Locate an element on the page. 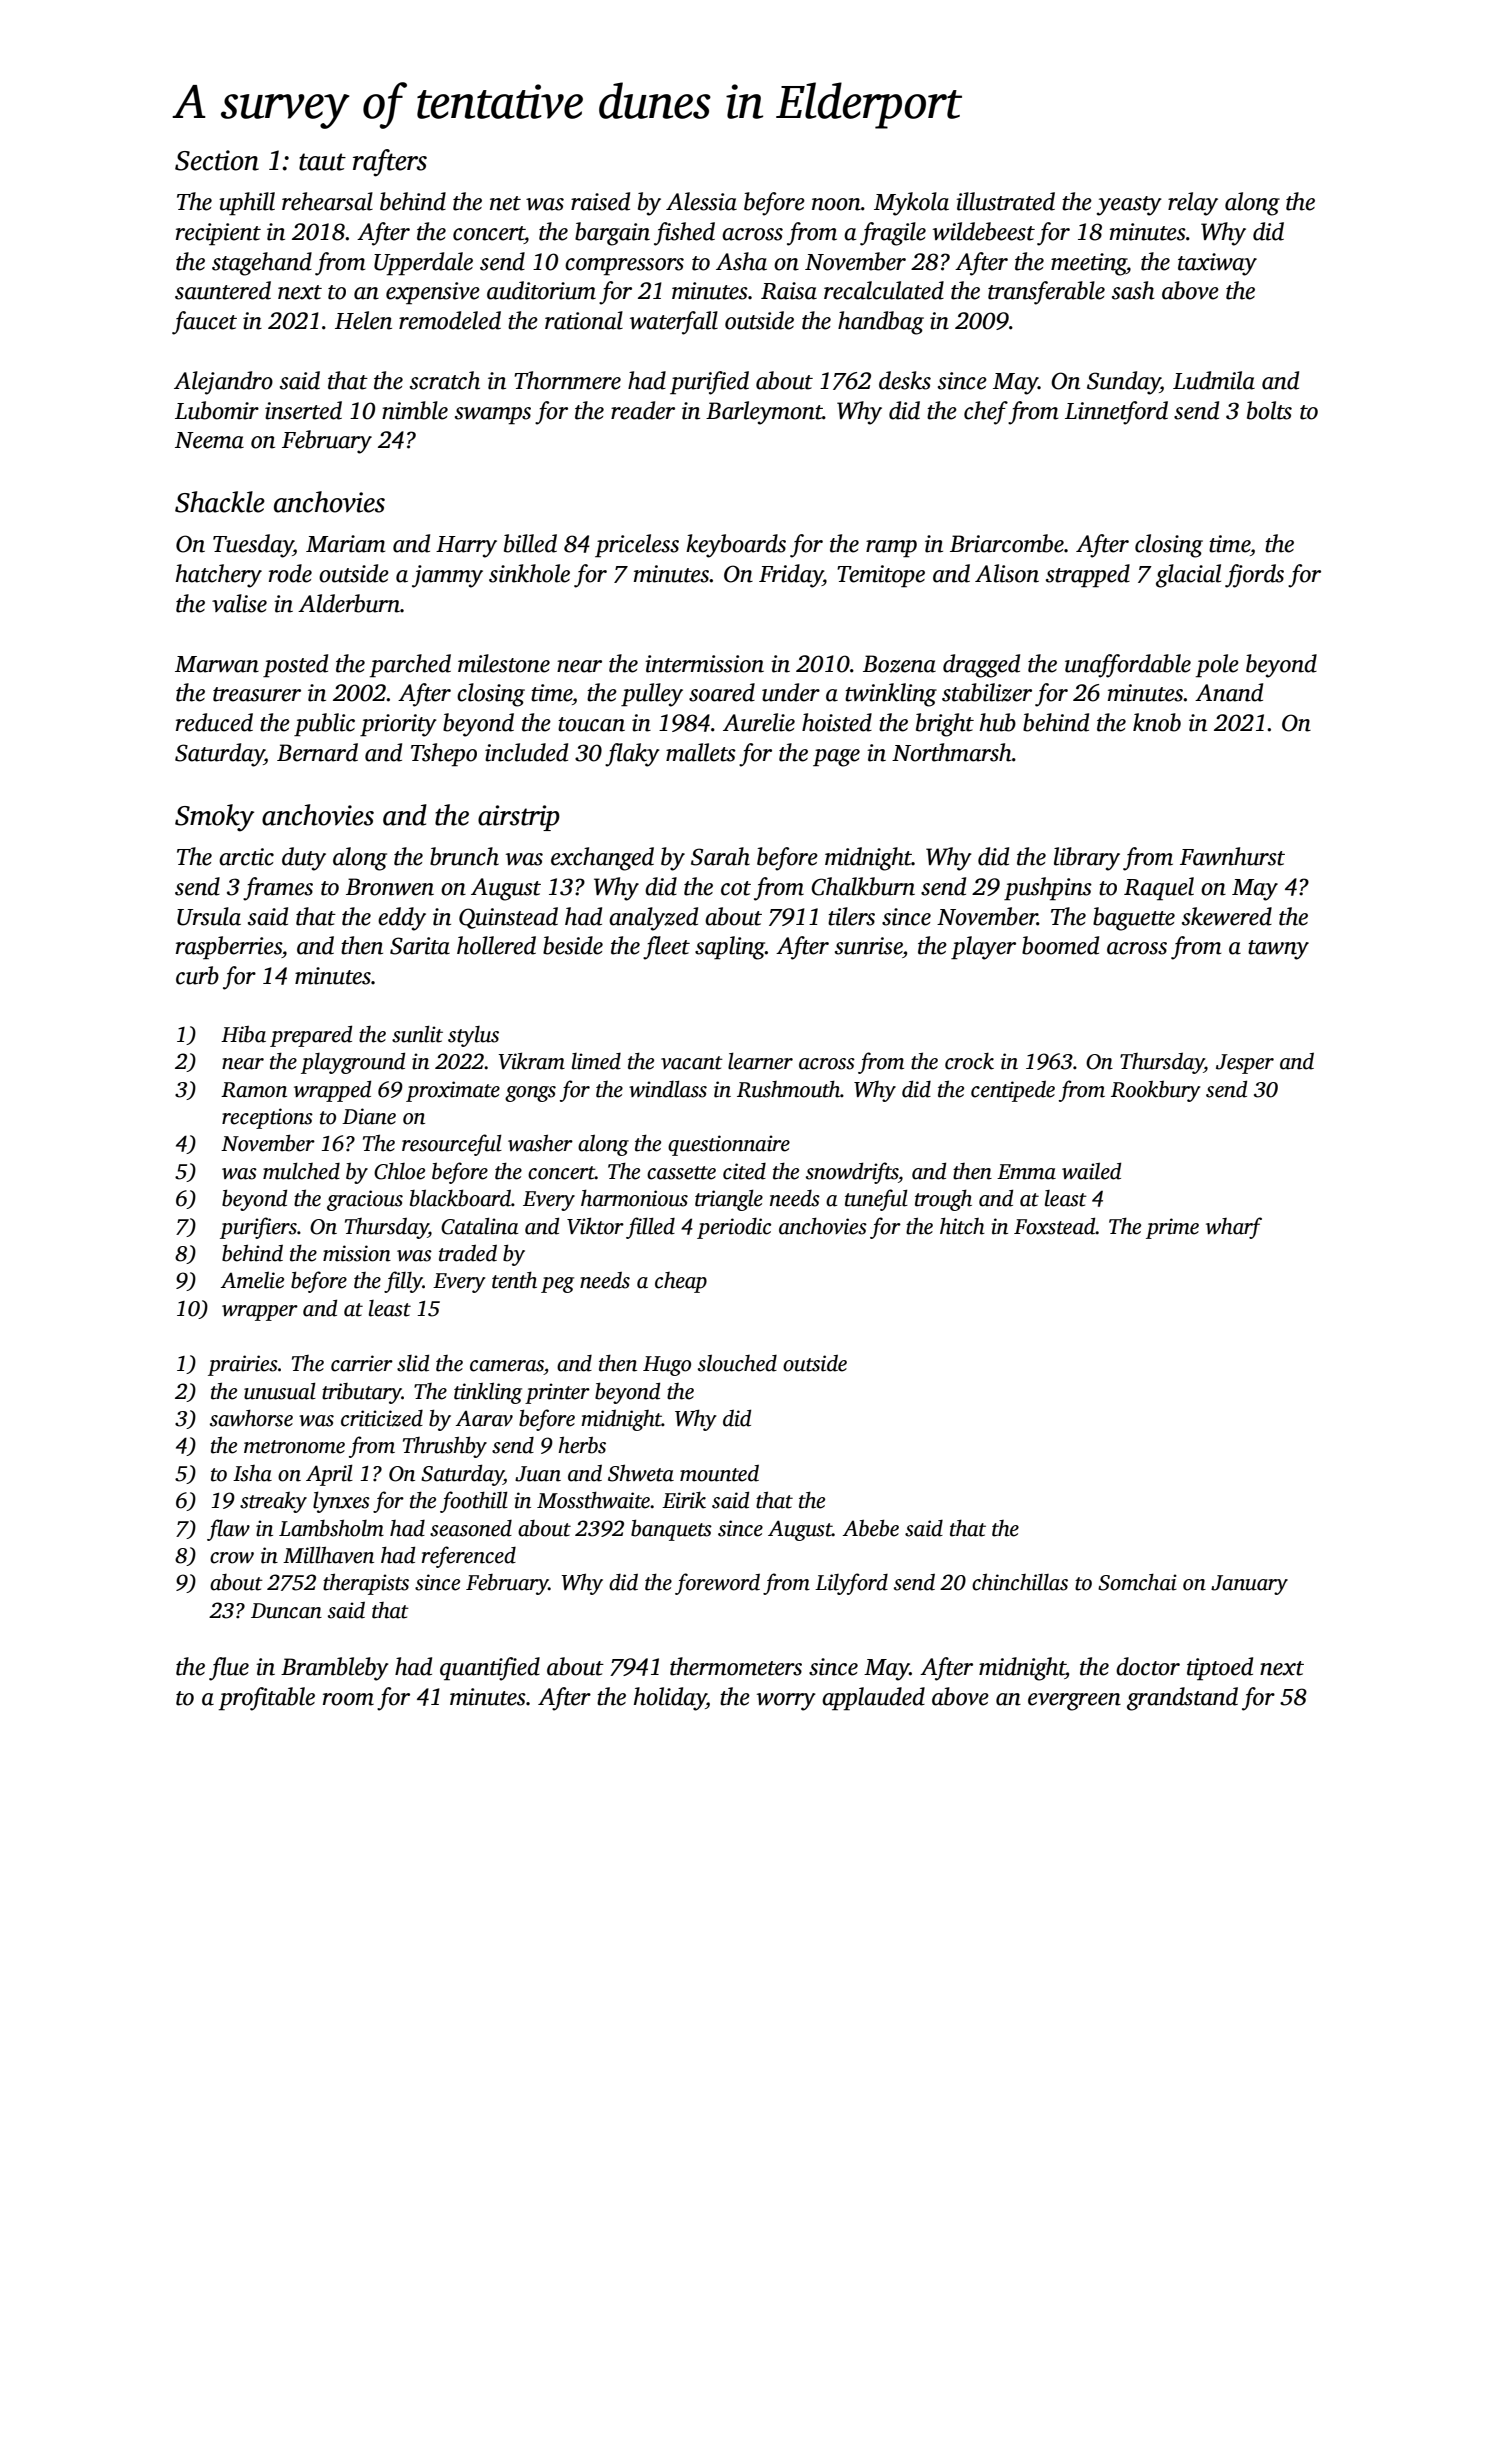 Image resolution: width=1496 pixels, height=2464 pixels. January is located at coordinates (1249, 1585).
